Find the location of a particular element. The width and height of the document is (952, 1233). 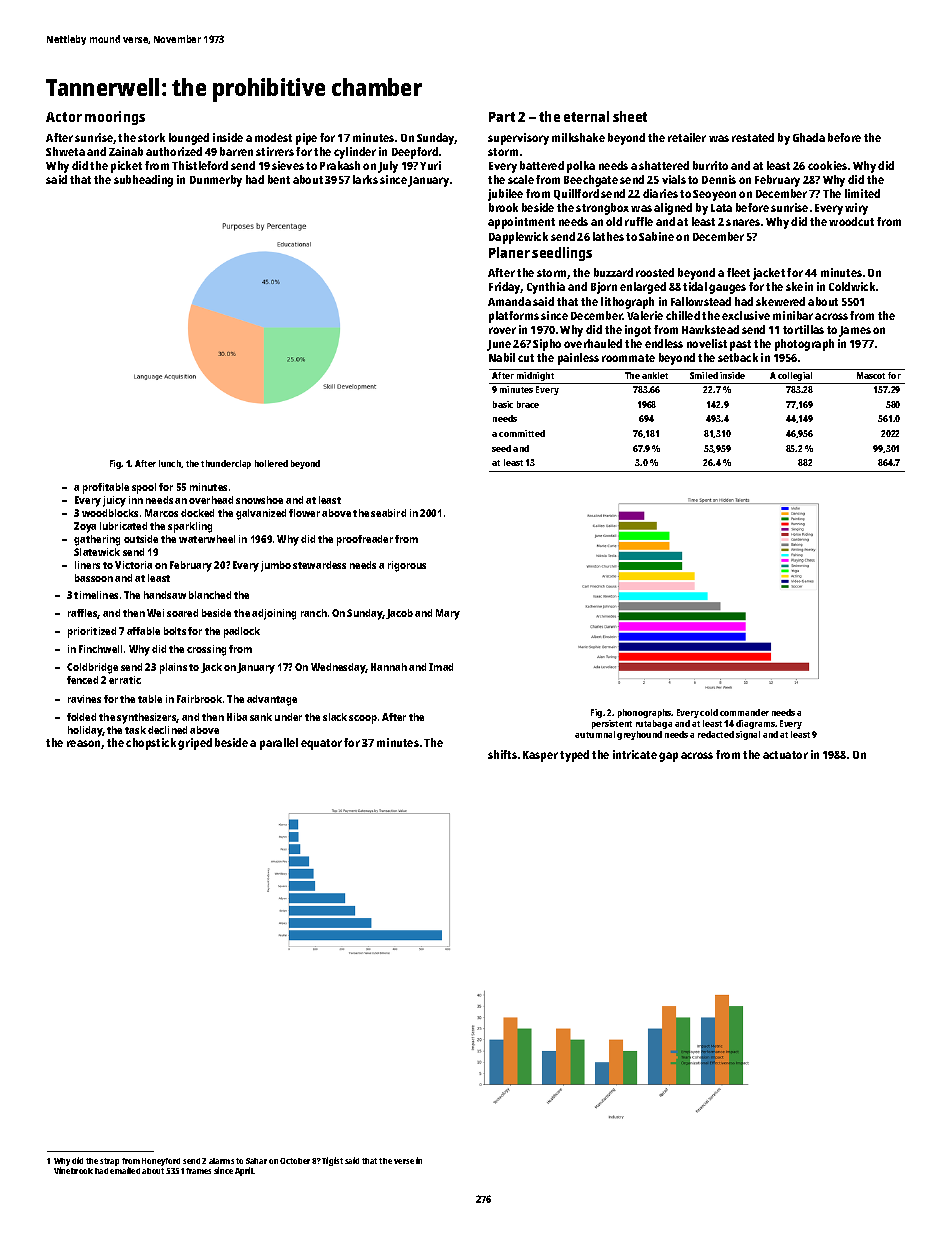

lunch is located at coordinates (170, 463).
